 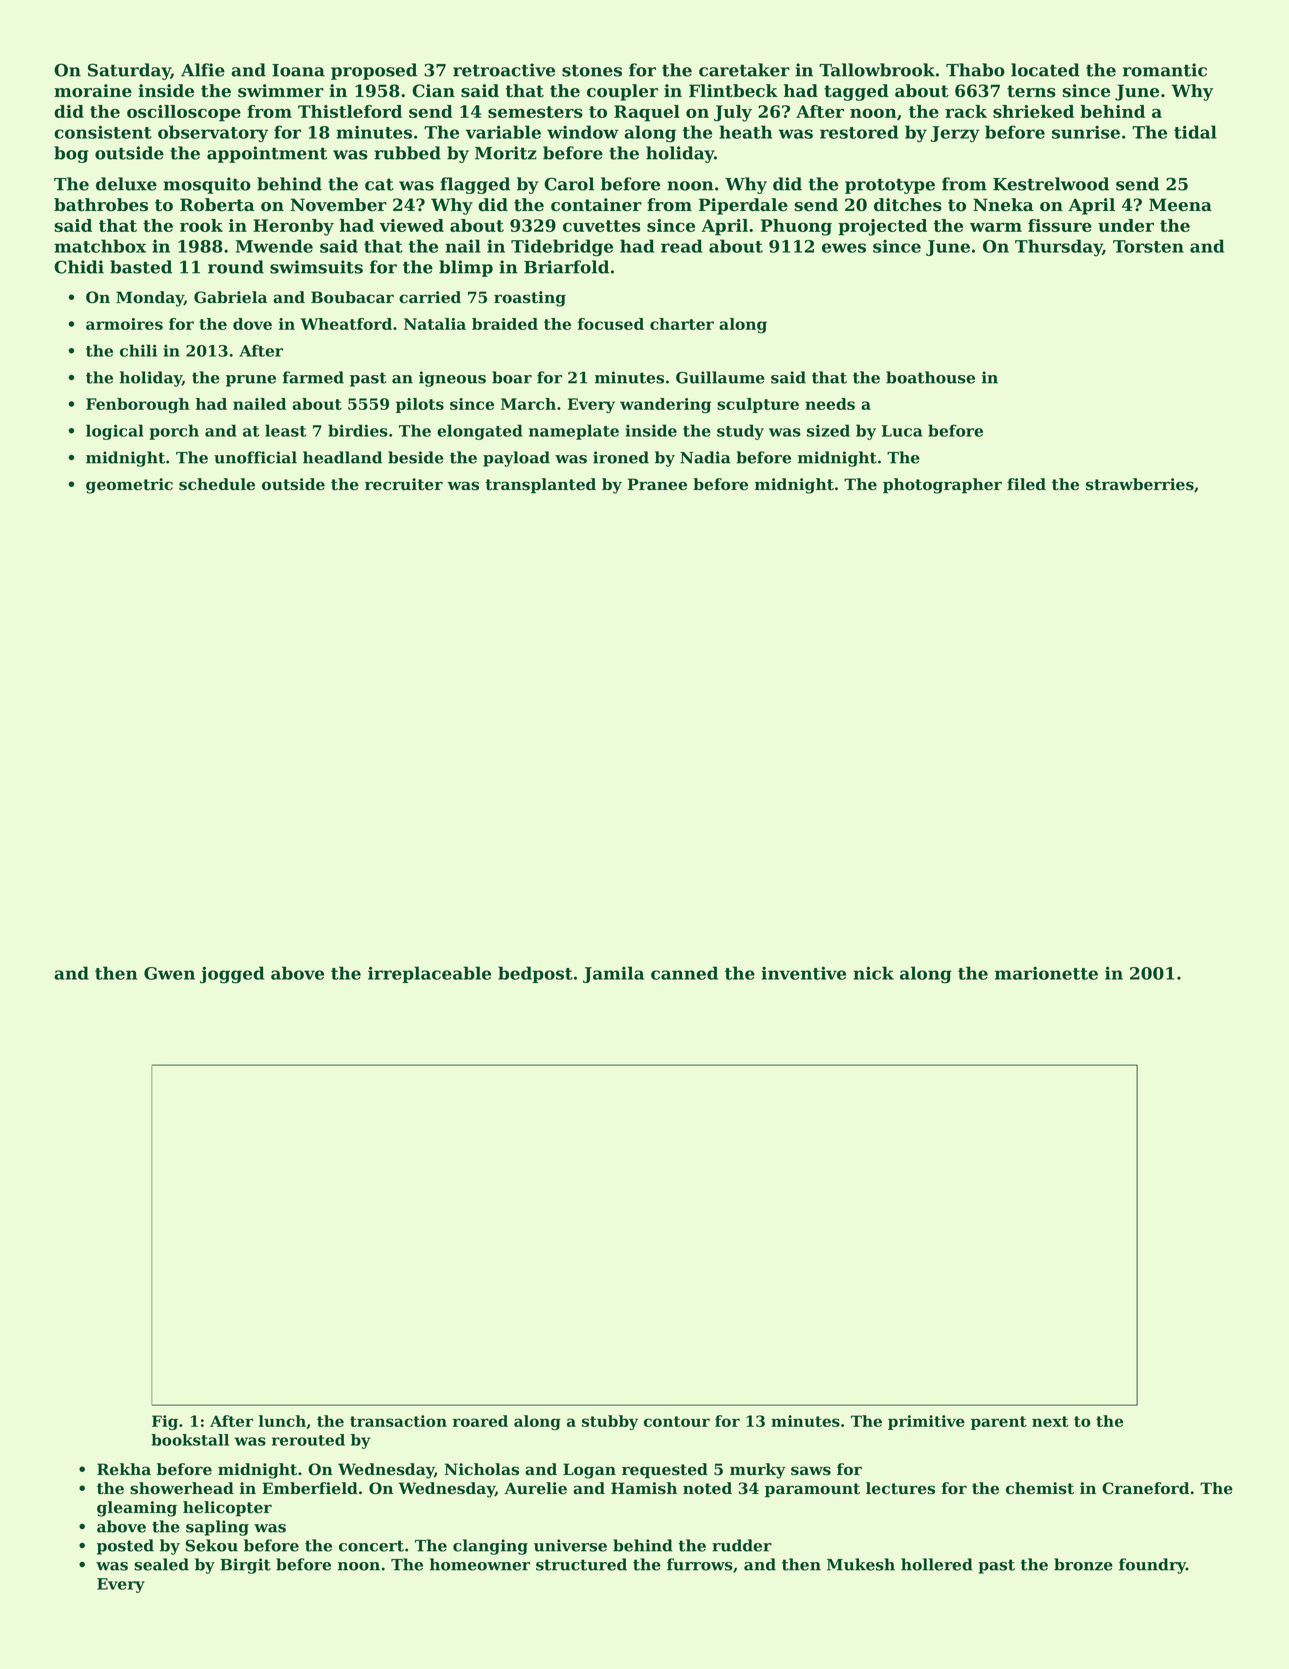 I want to click on jogged, so click(x=232, y=975).
